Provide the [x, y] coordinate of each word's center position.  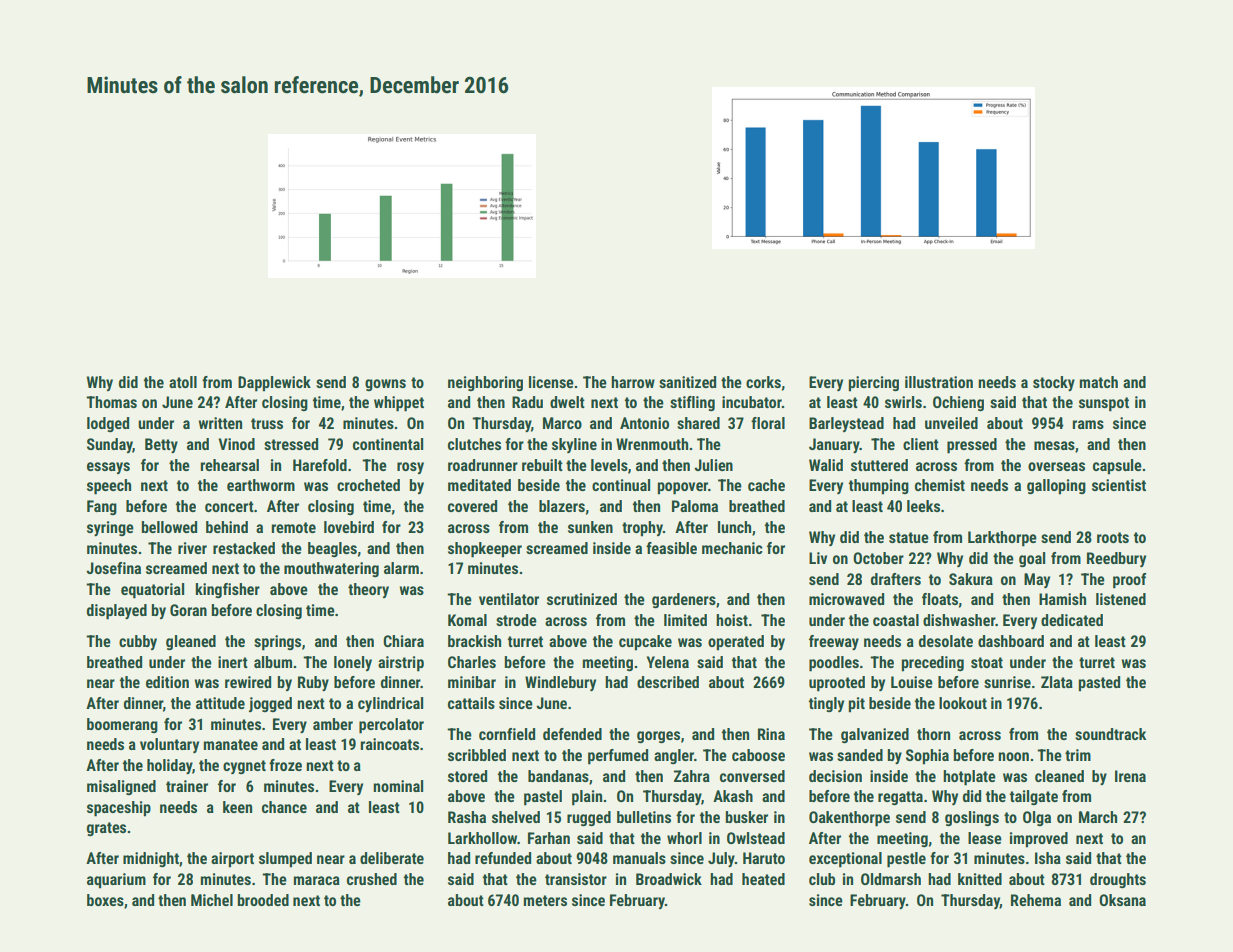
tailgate [1034, 797]
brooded [263, 900]
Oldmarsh [891, 879]
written [220, 423]
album [273, 662]
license [551, 382]
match [1099, 382]
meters [545, 900]
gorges [658, 737]
